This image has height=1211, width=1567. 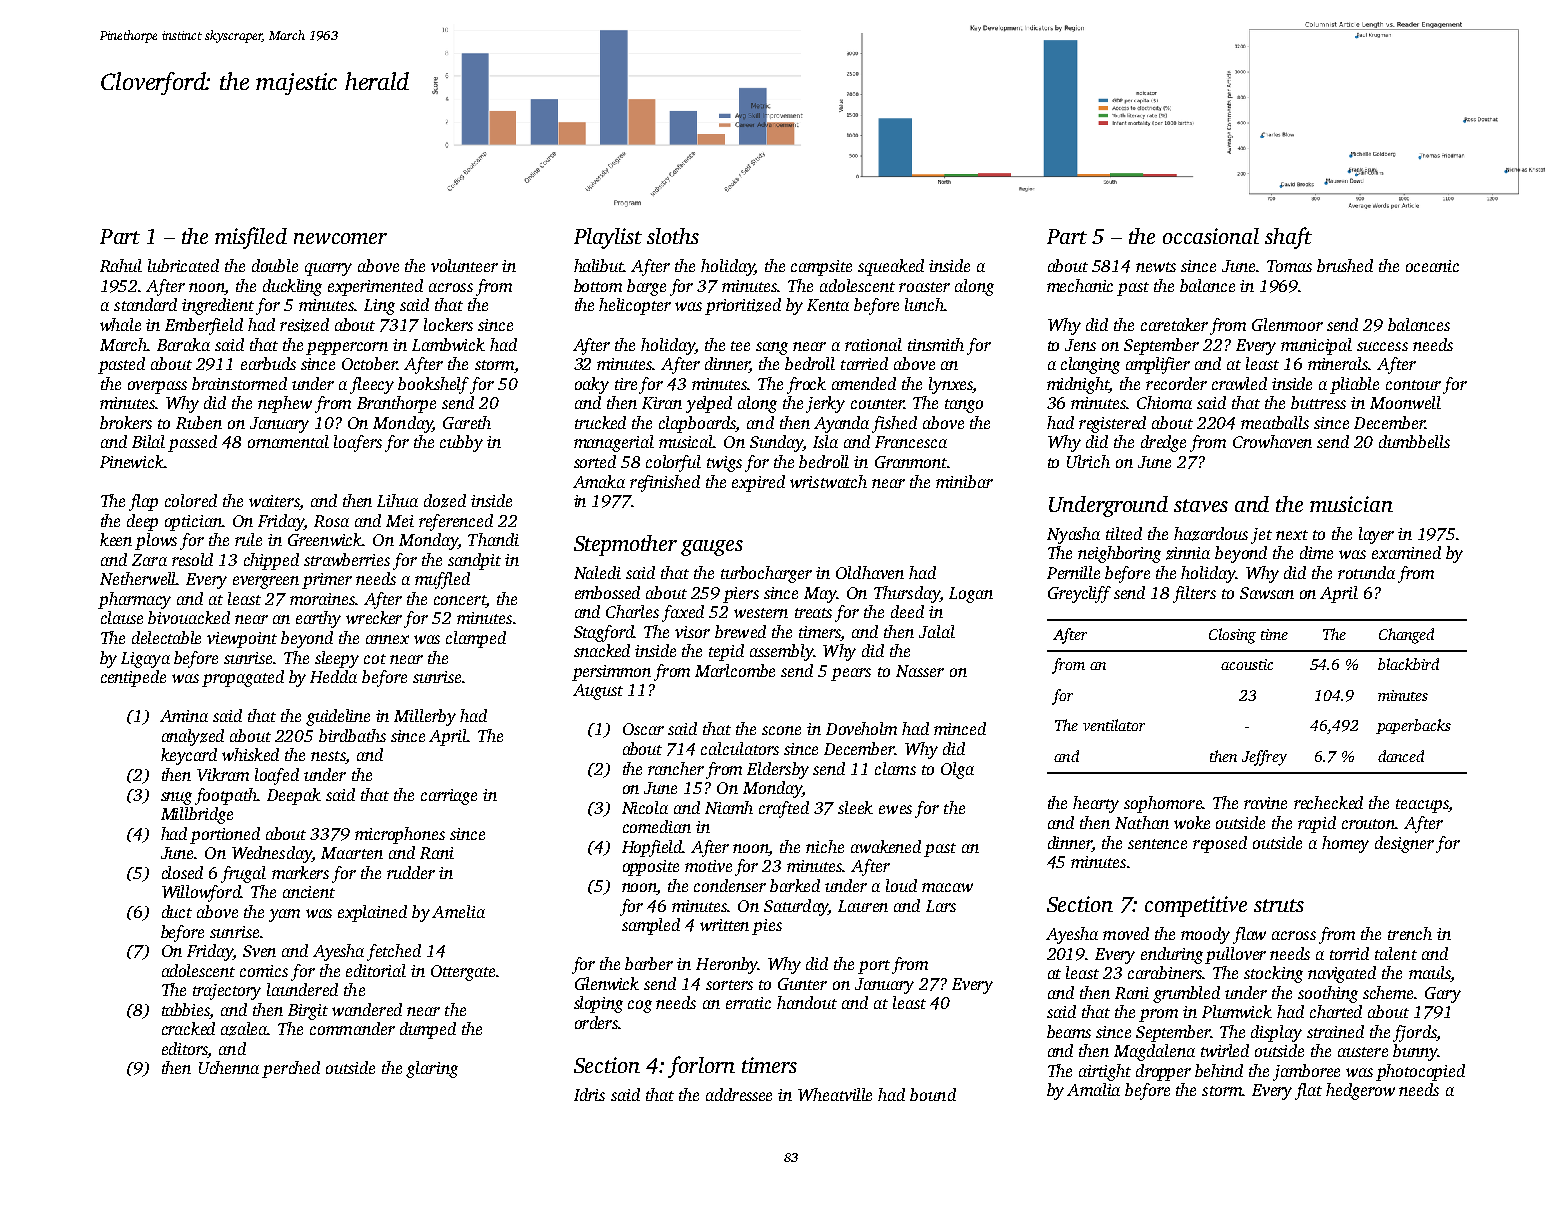 I want to click on rancher, so click(x=676, y=768).
